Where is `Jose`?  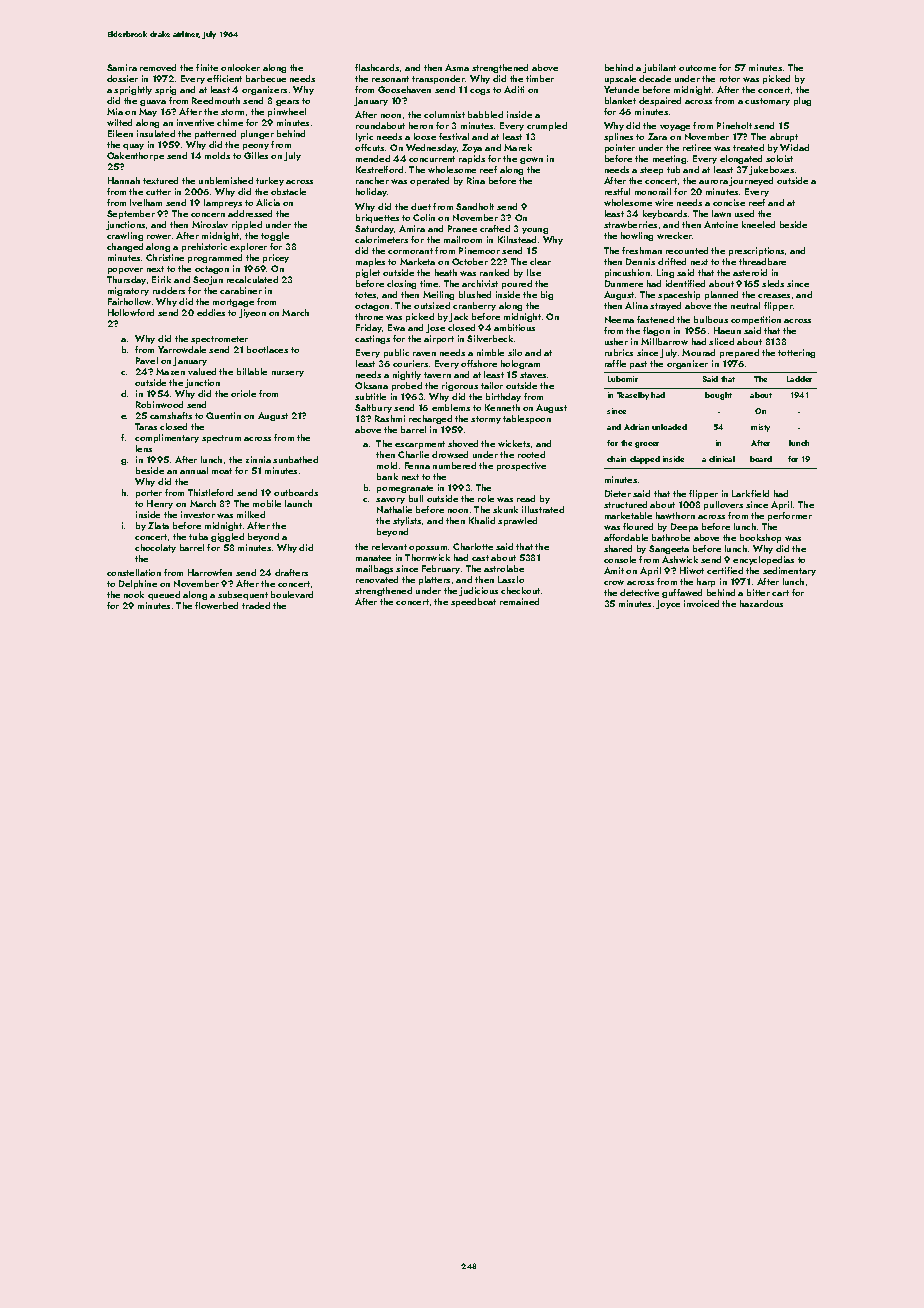 Jose is located at coordinates (435, 328).
